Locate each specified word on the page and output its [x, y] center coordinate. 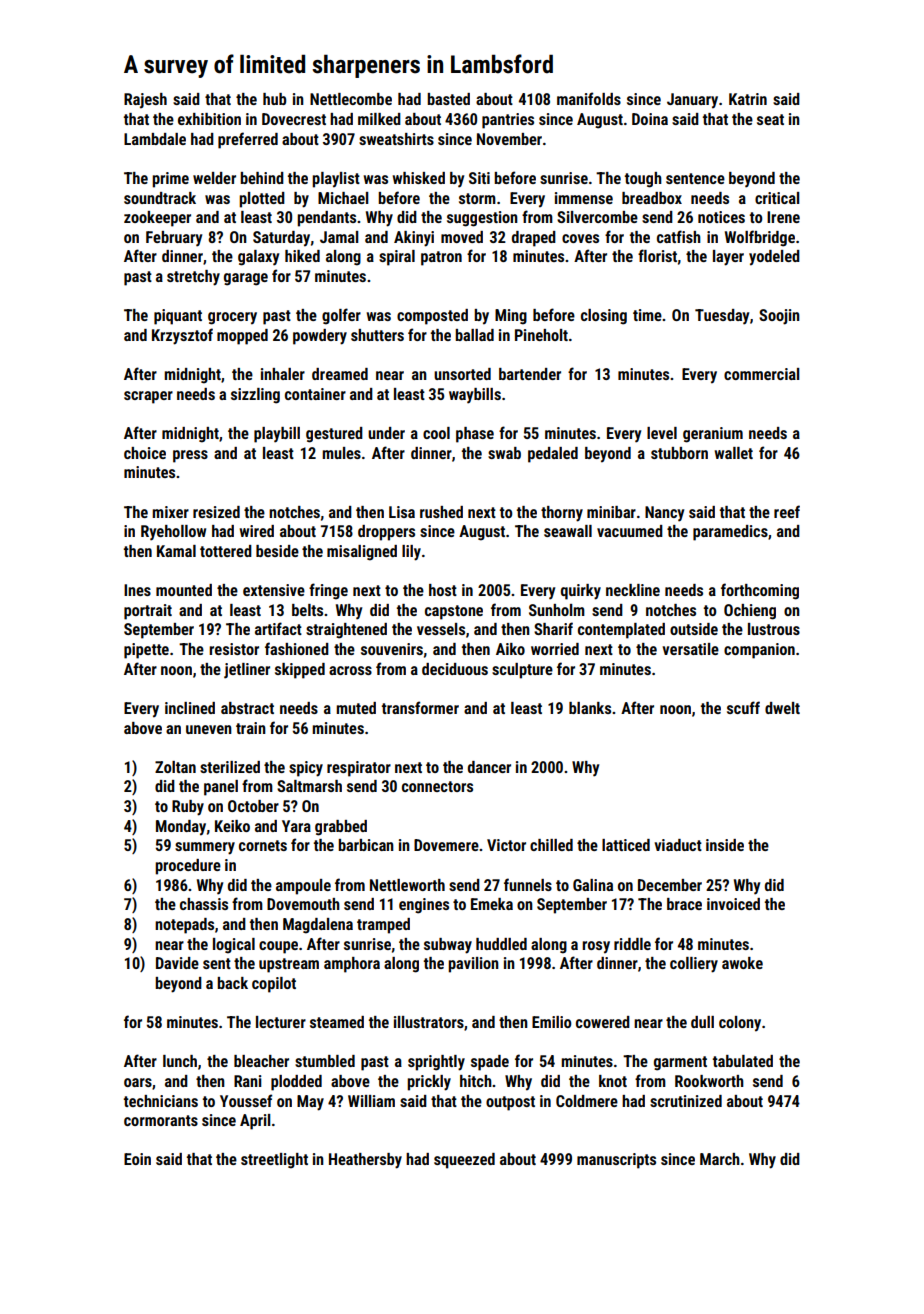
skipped [300, 671]
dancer [489, 767]
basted [448, 99]
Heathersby [365, 1161]
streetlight [274, 1161]
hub [274, 99]
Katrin [748, 99]
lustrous [774, 629]
